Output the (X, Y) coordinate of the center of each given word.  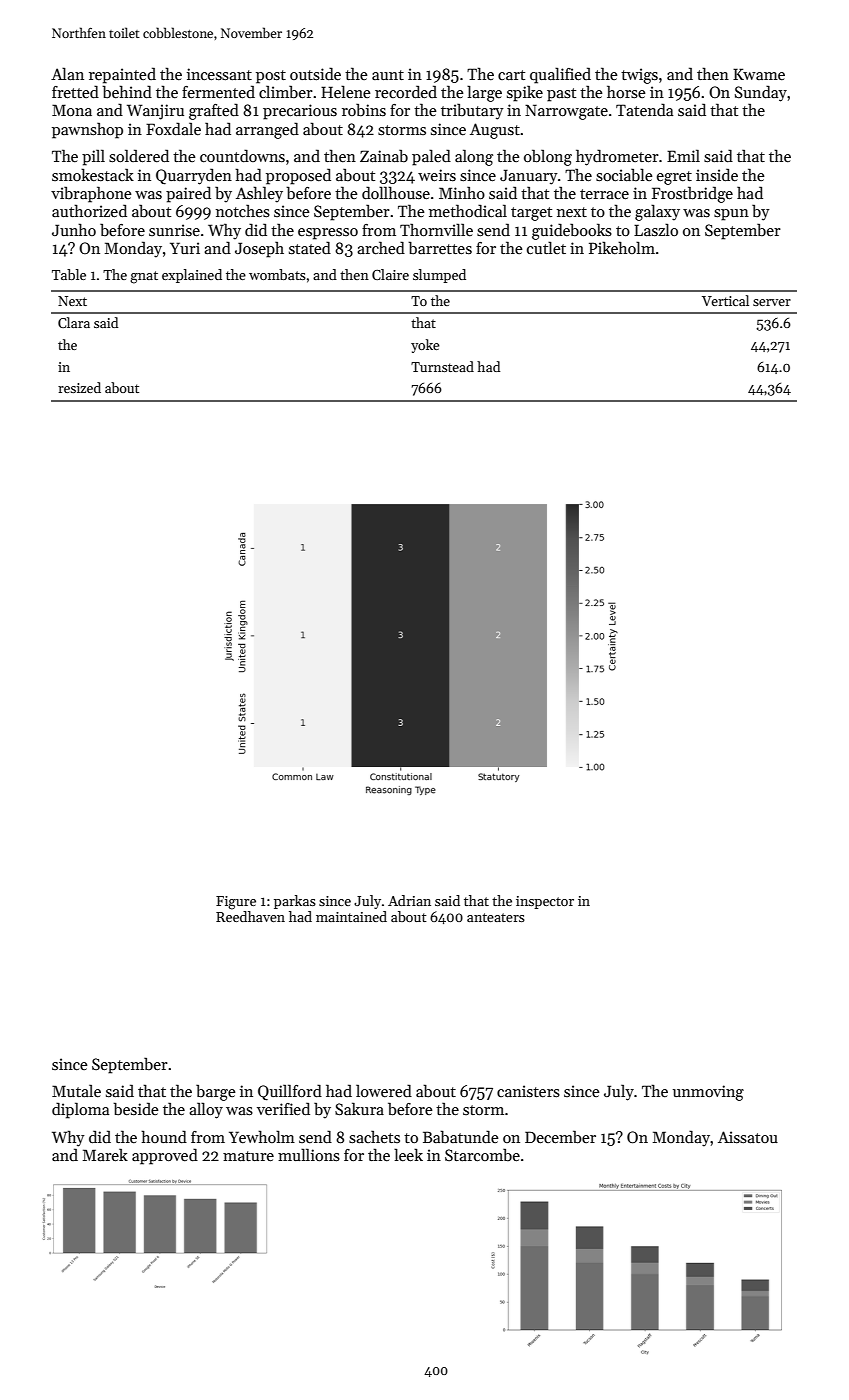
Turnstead (442, 366)
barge (216, 1092)
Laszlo (656, 229)
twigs (639, 76)
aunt (388, 75)
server (772, 302)
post (271, 77)
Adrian (409, 900)
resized (79, 387)
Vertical (725, 300)
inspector (545, 902)
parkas (295, 902)
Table (69, 274)
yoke (425, 346)
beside (136, 1109)
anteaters (496, 917)
